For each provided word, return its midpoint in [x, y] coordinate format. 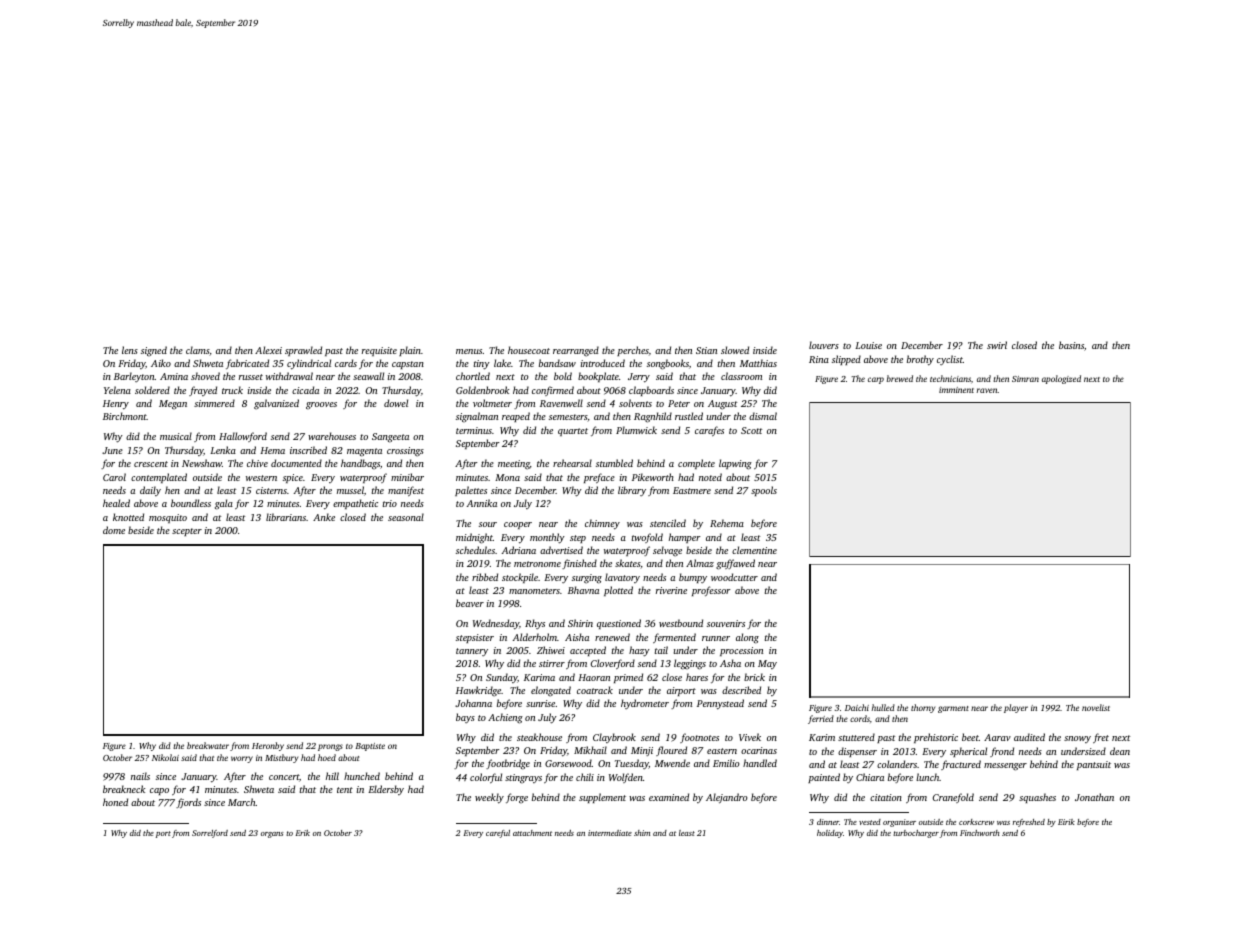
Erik [302, 833]
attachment [532, 833]
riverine [671, 590]
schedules [475, 550]
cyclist [950, 360]
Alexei [268, 350]
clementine [754, 550]
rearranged [576, 351]
